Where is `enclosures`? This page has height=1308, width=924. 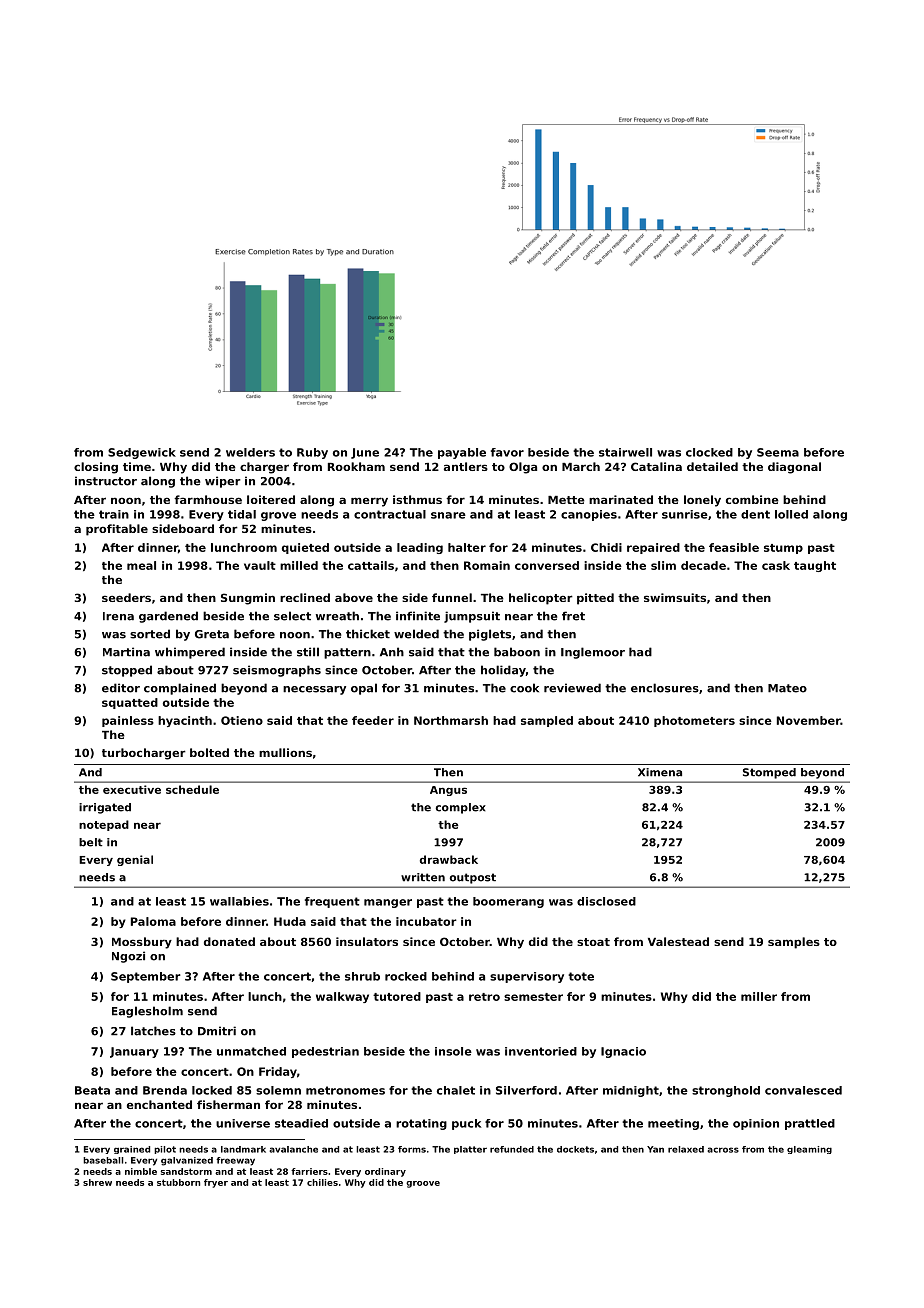 enclosures is located at coordinates (665, 688).
